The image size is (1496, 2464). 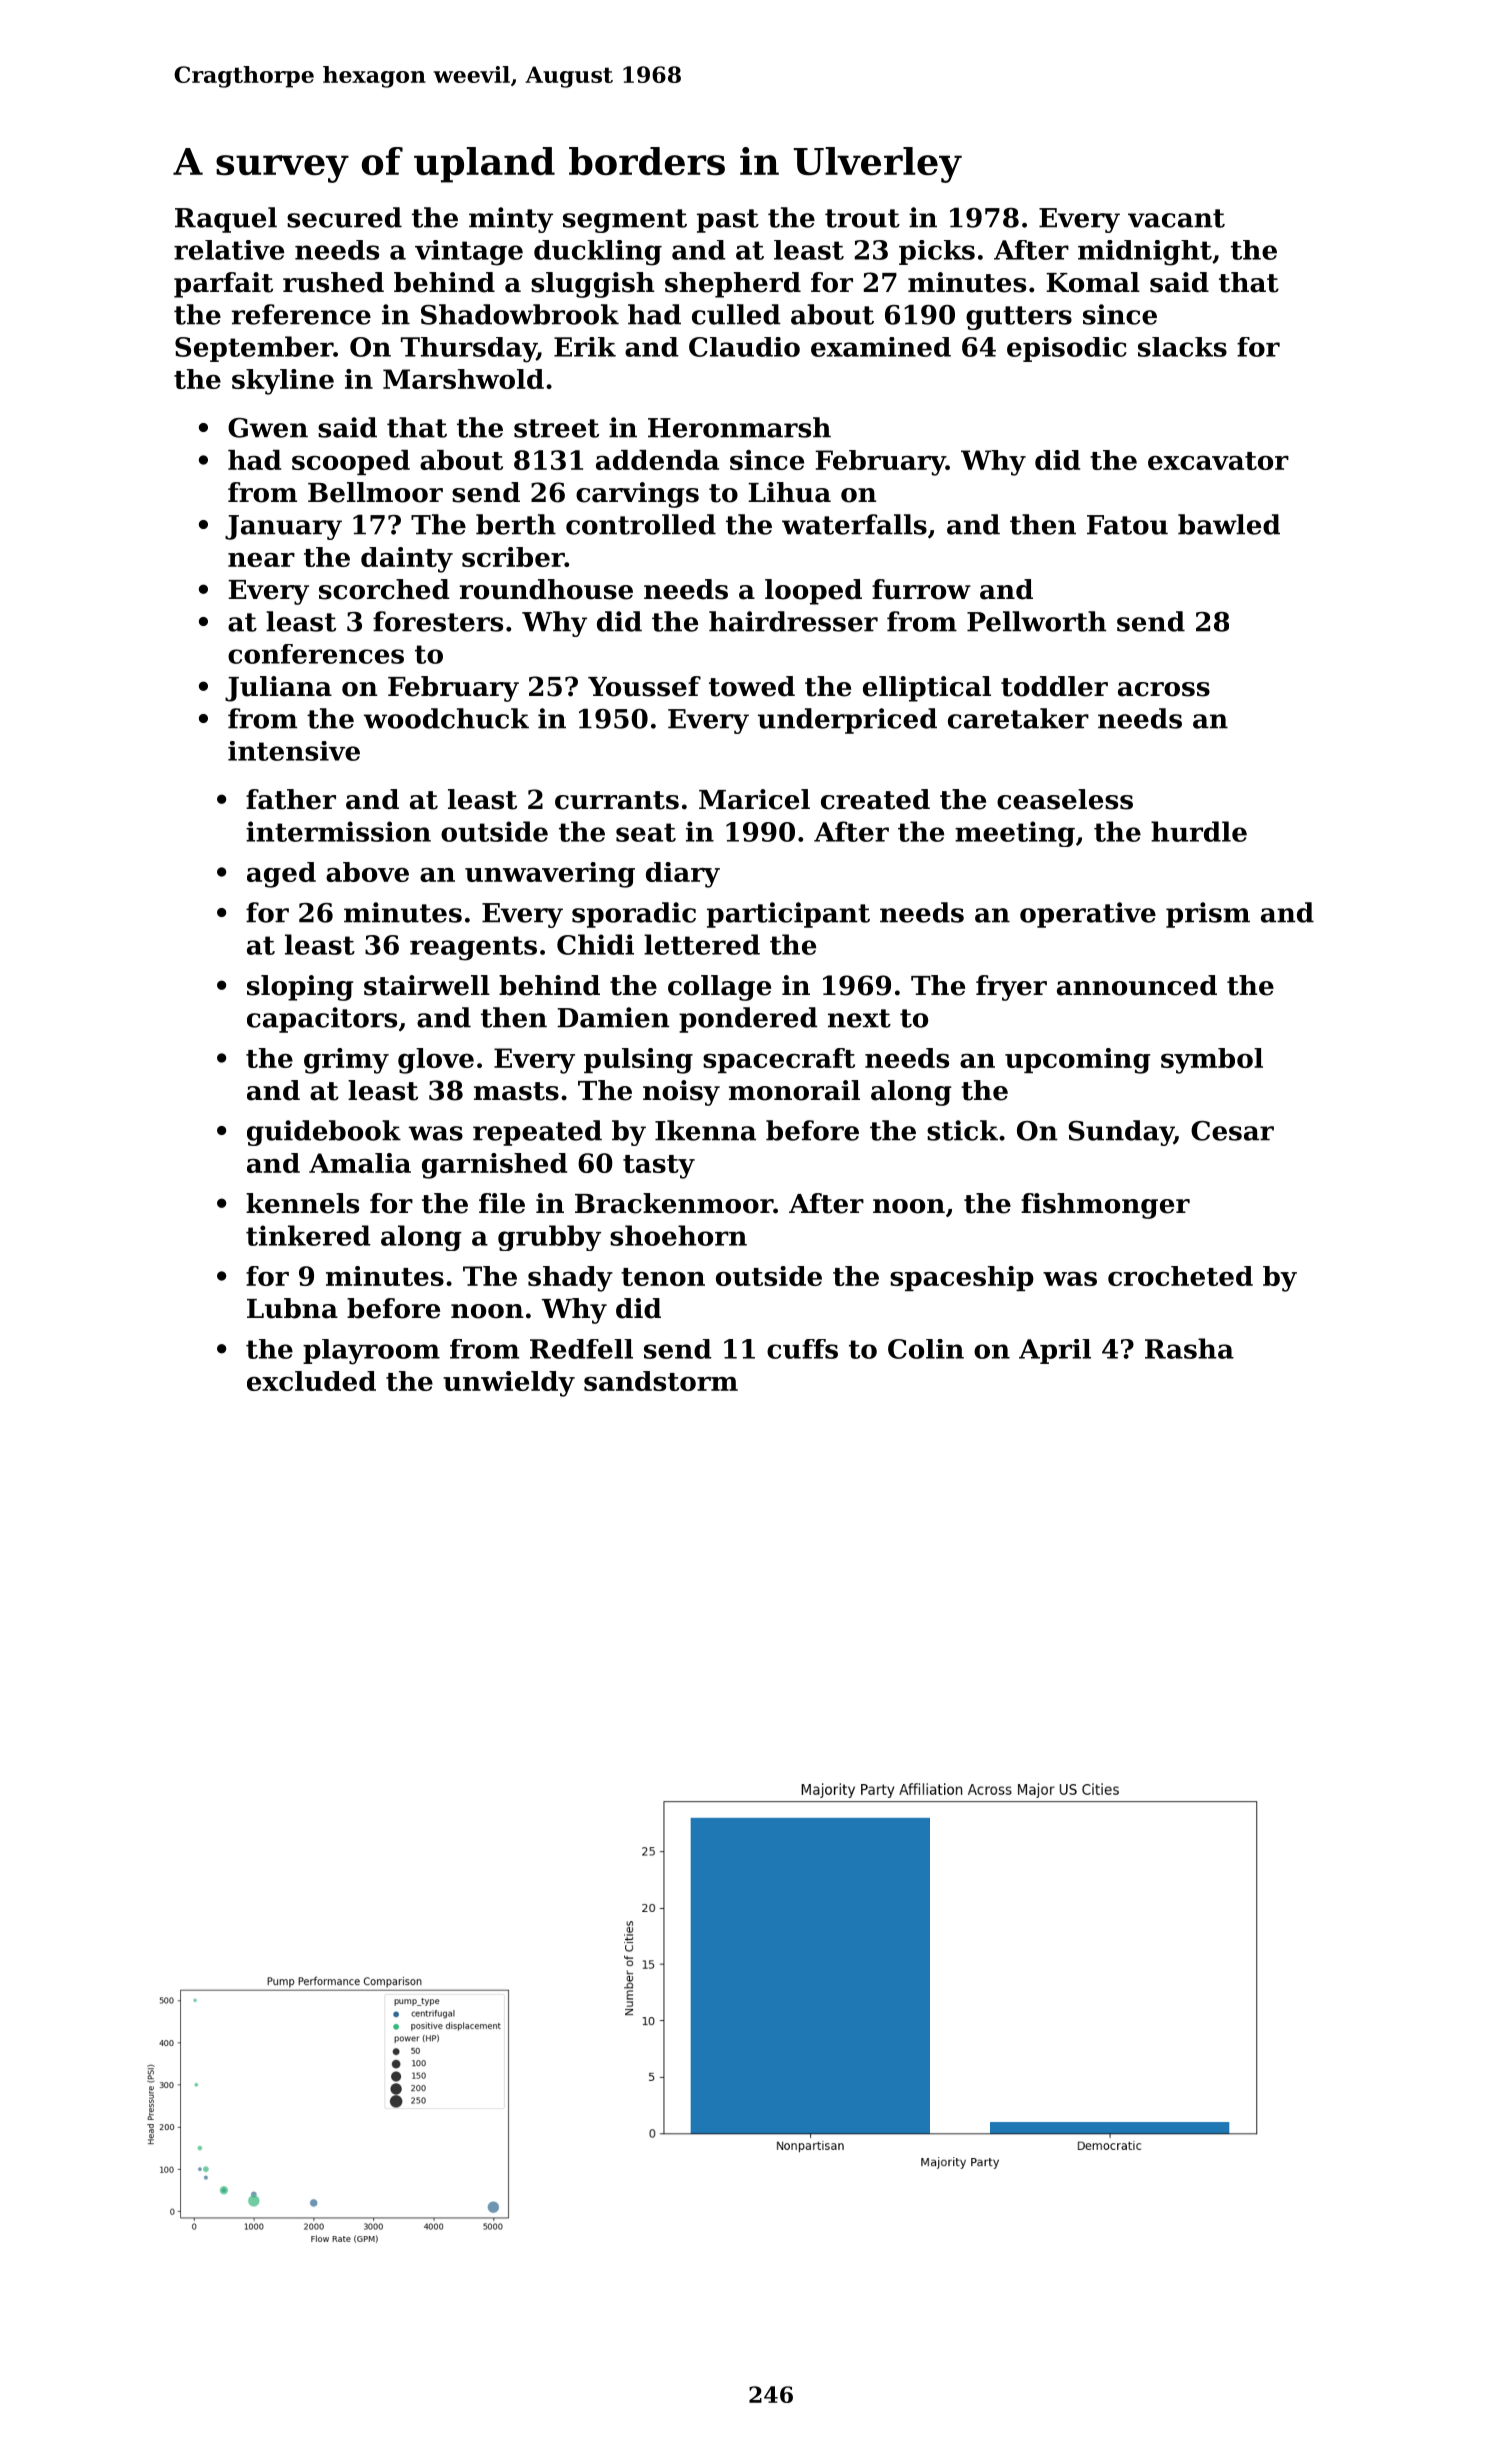 I want to click on trout, so click(x=862, y=218).
